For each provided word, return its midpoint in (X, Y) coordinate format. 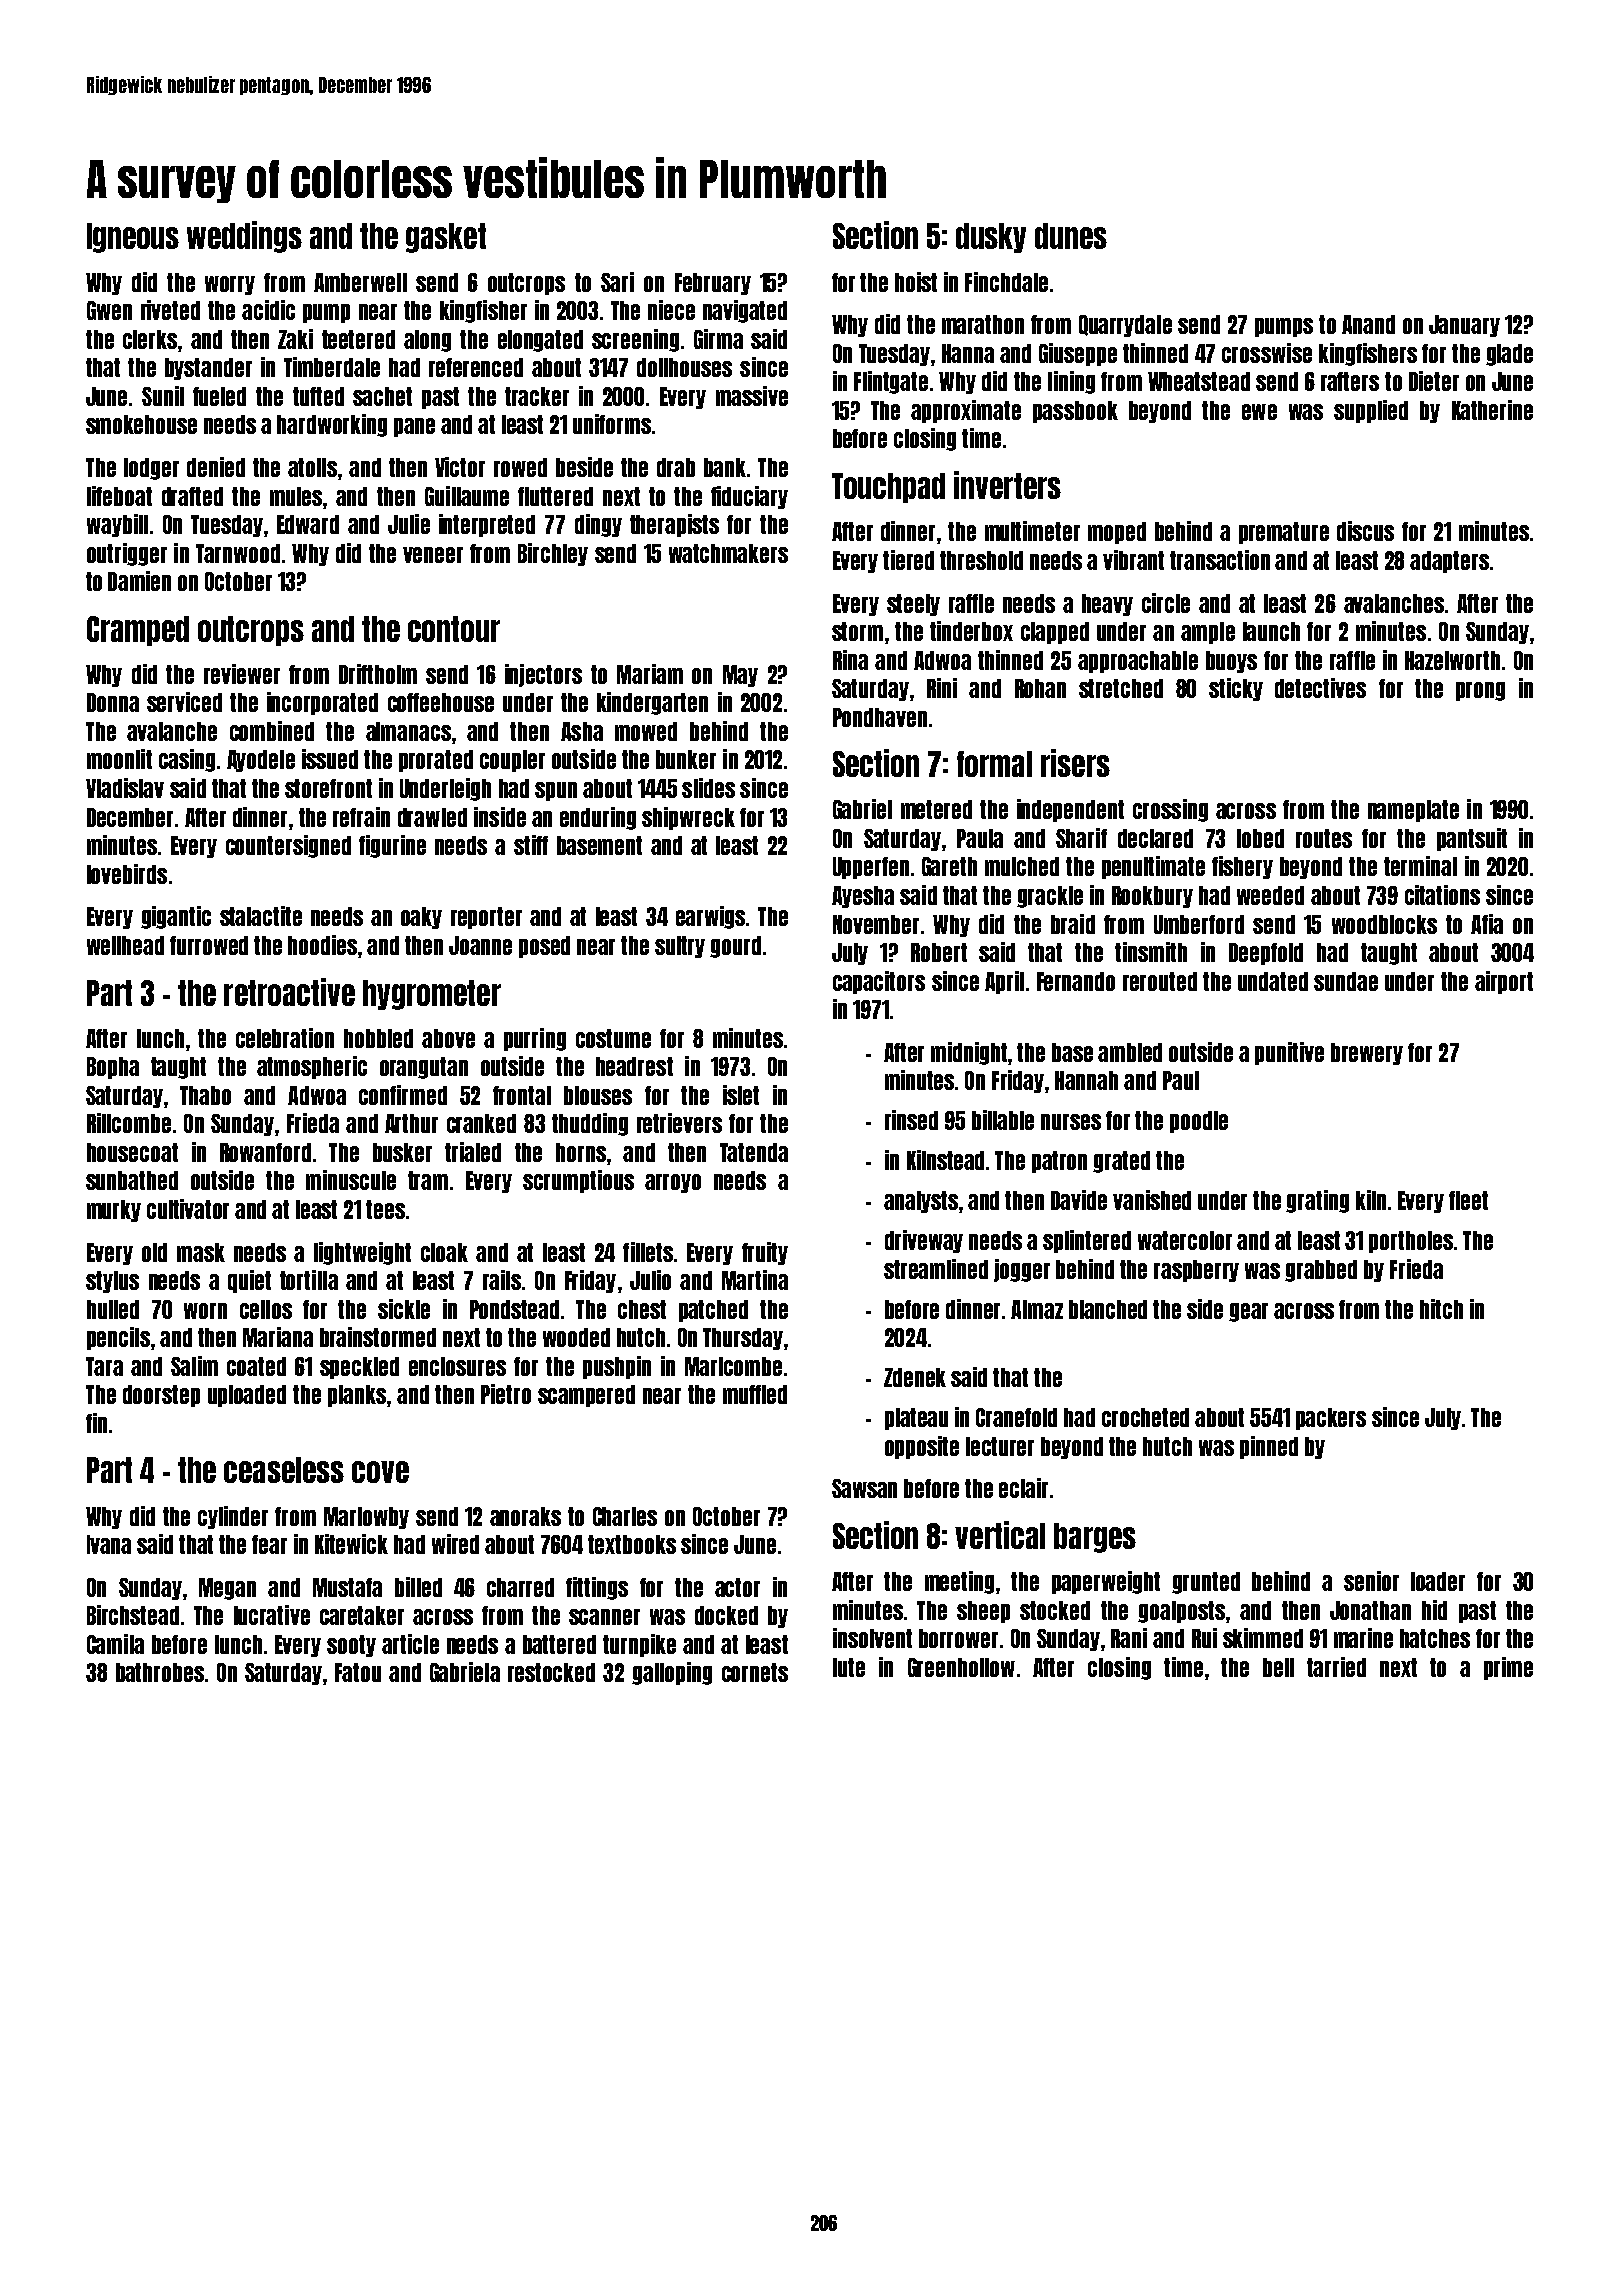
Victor (460, 467)
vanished (1152, 1200)
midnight (969, 1053)
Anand (1368, 324)
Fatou (358, 1672)
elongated (540, 341)
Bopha (113, 1068)
